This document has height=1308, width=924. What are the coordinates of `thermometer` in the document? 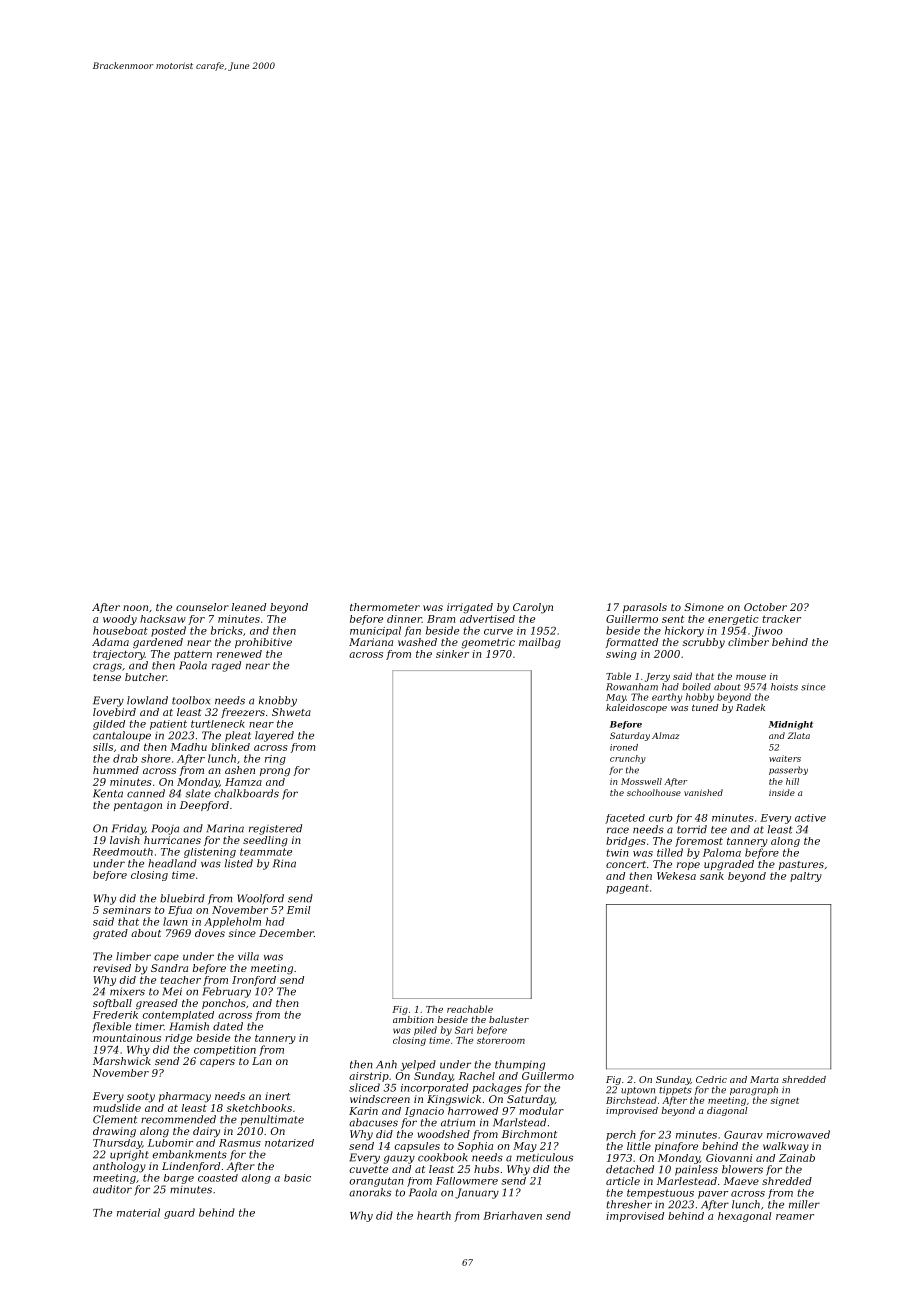 It's located at (385, 607).
